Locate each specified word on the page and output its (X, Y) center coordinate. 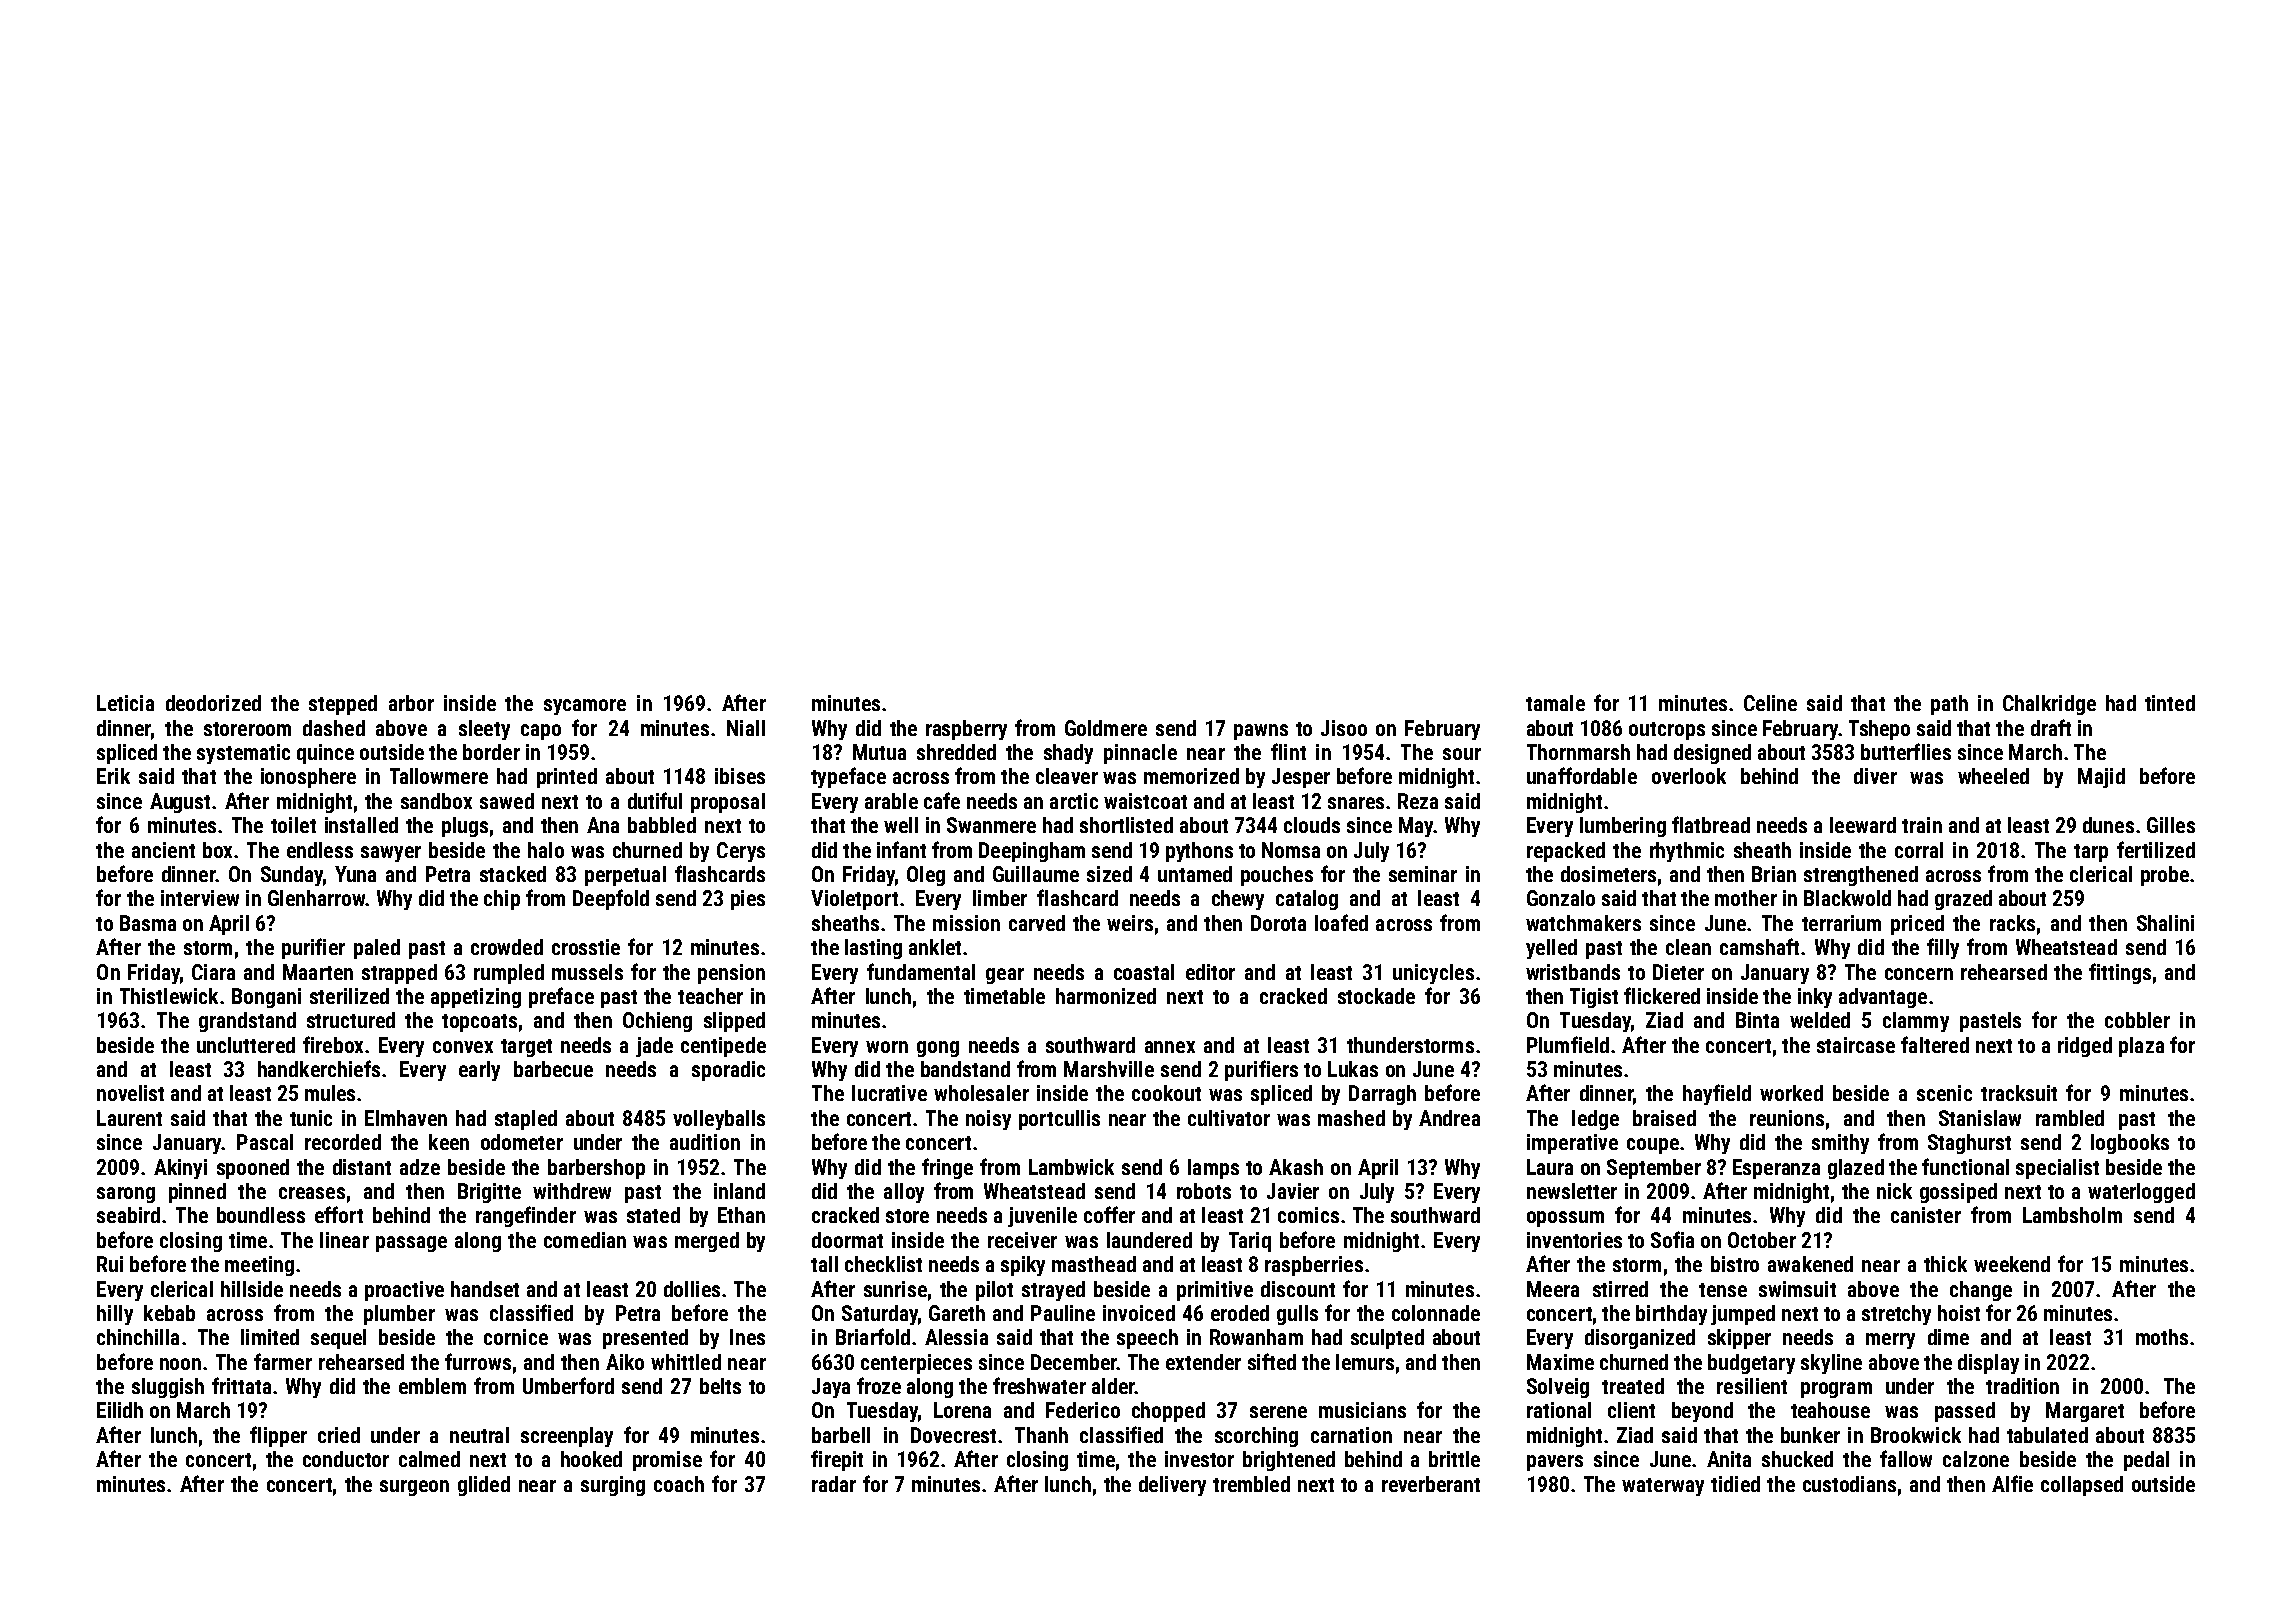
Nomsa (1291, 850)
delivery (1172, 1486)
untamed (1195, 874)
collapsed (2082, 1486)
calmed (429, 1459)
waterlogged (2141, 1193)
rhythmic (1687, 852)
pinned (197, 1193)
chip (502, 900)
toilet (293, 825)
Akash (1296, 1167)
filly (1943, 948)
